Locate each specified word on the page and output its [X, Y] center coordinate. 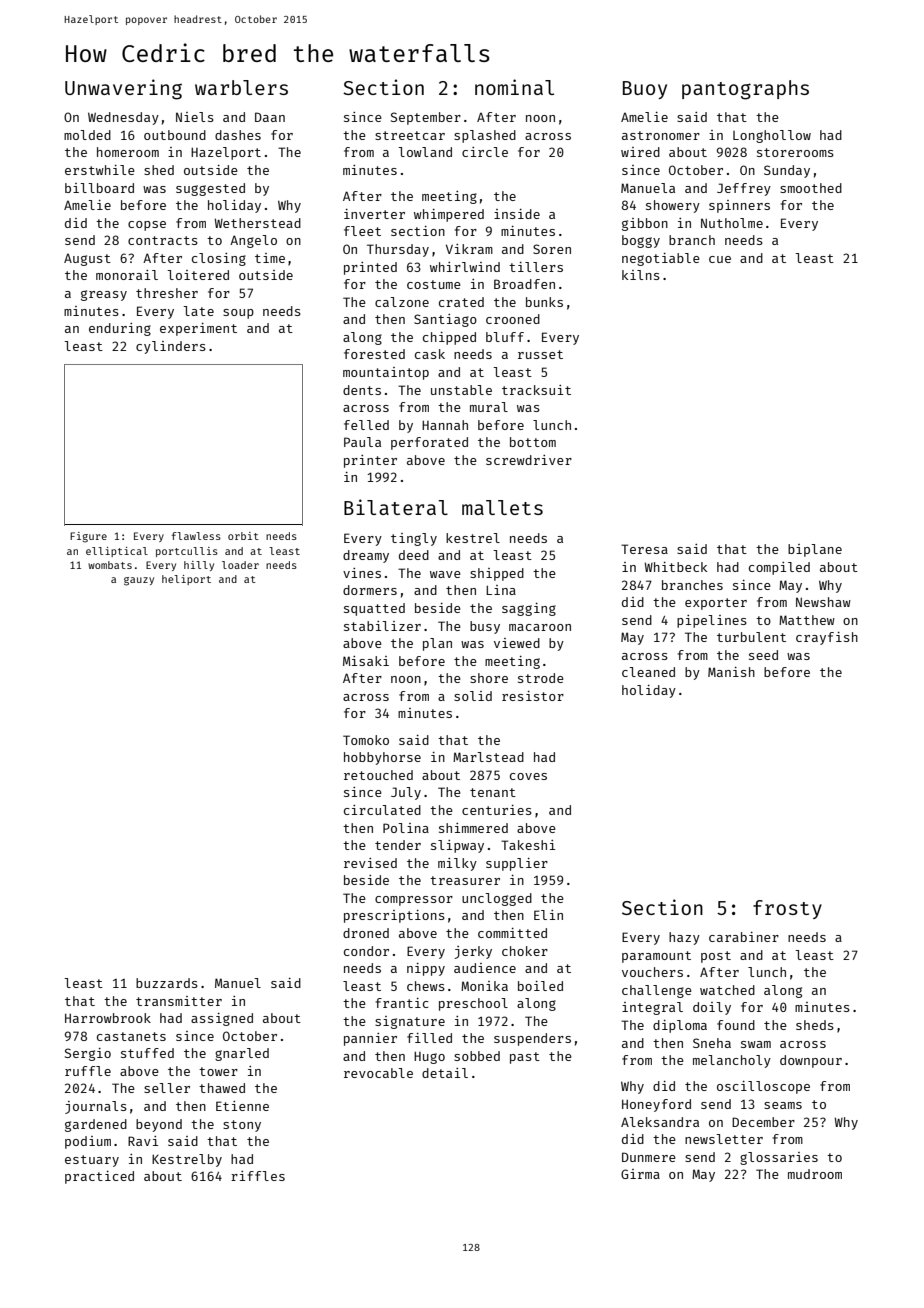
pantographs [745, 90]
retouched [378, 775]
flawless [196, 536]
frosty [787, 909]
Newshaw [823, 602]
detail [445, 1073]
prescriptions [394, 916]
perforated [429, 443]
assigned [222, 1019]
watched [727, 990]
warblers [241, 87]
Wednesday [123, 118]
